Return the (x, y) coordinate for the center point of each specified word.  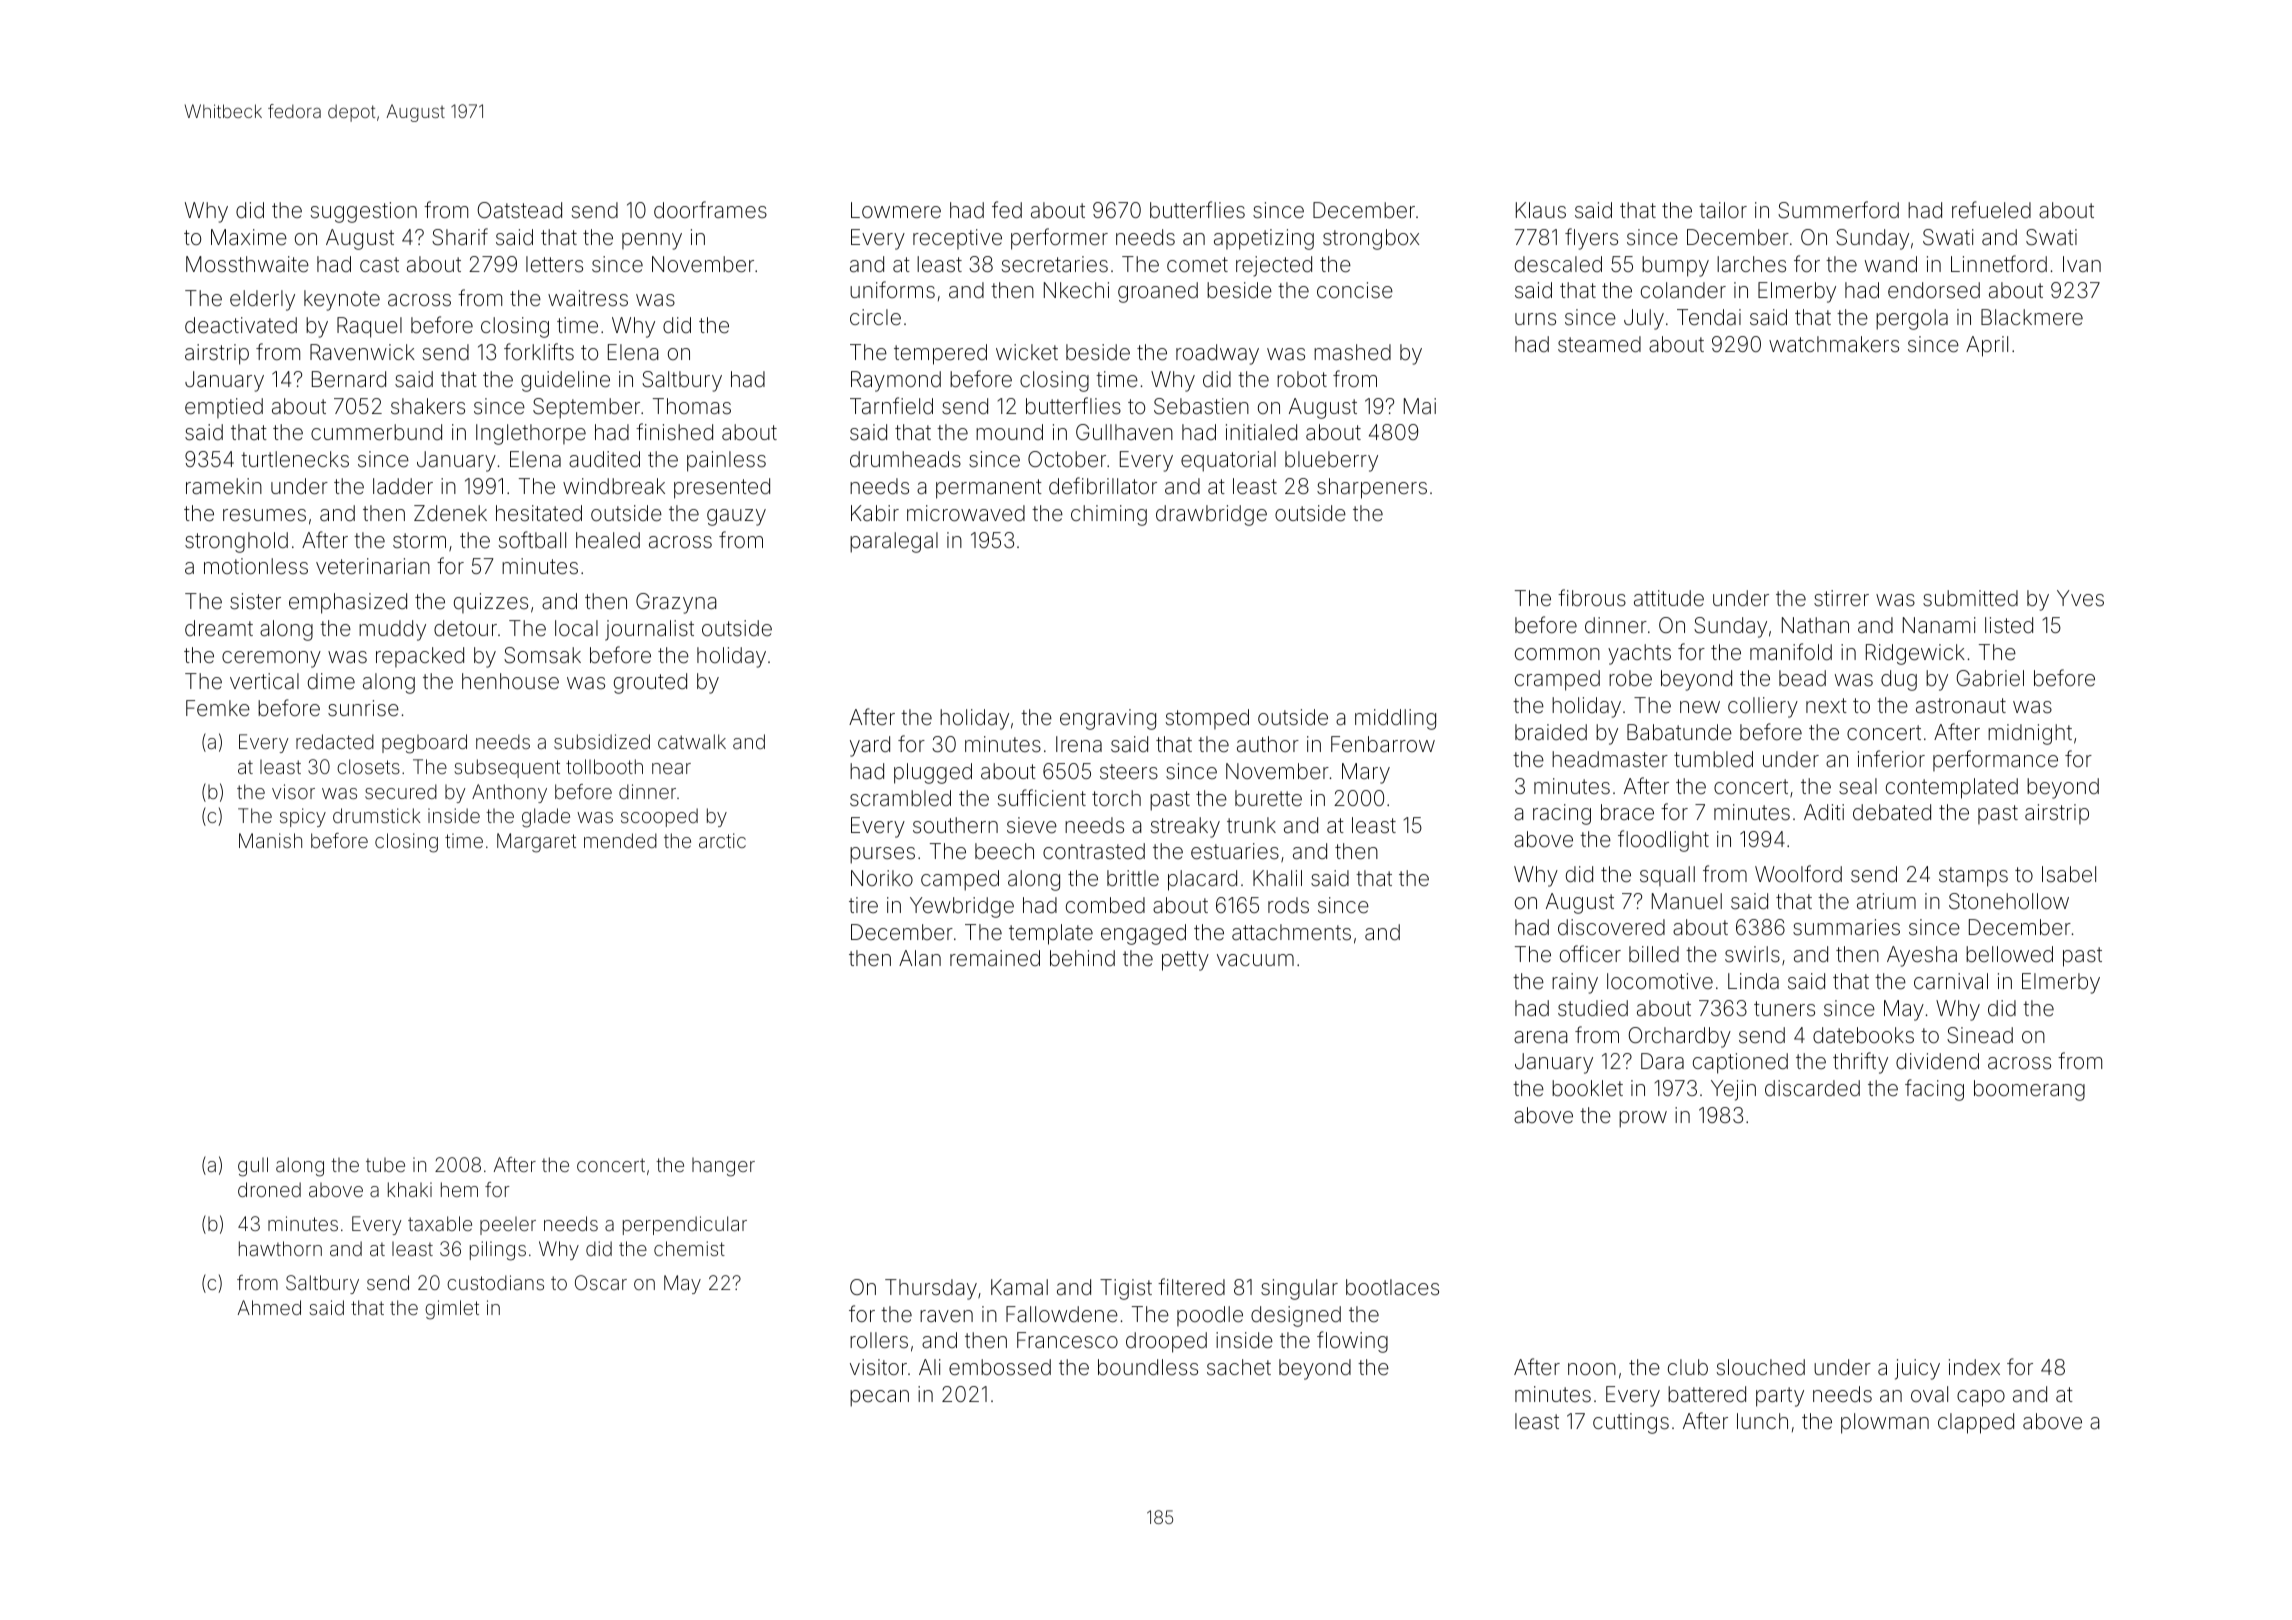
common (1557, 654)
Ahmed (269, 1307)
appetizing (1264, 239)
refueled (1991, 210)
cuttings (1631, 1423)
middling (1395, 719)
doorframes (710, 210)
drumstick (376, 815)
